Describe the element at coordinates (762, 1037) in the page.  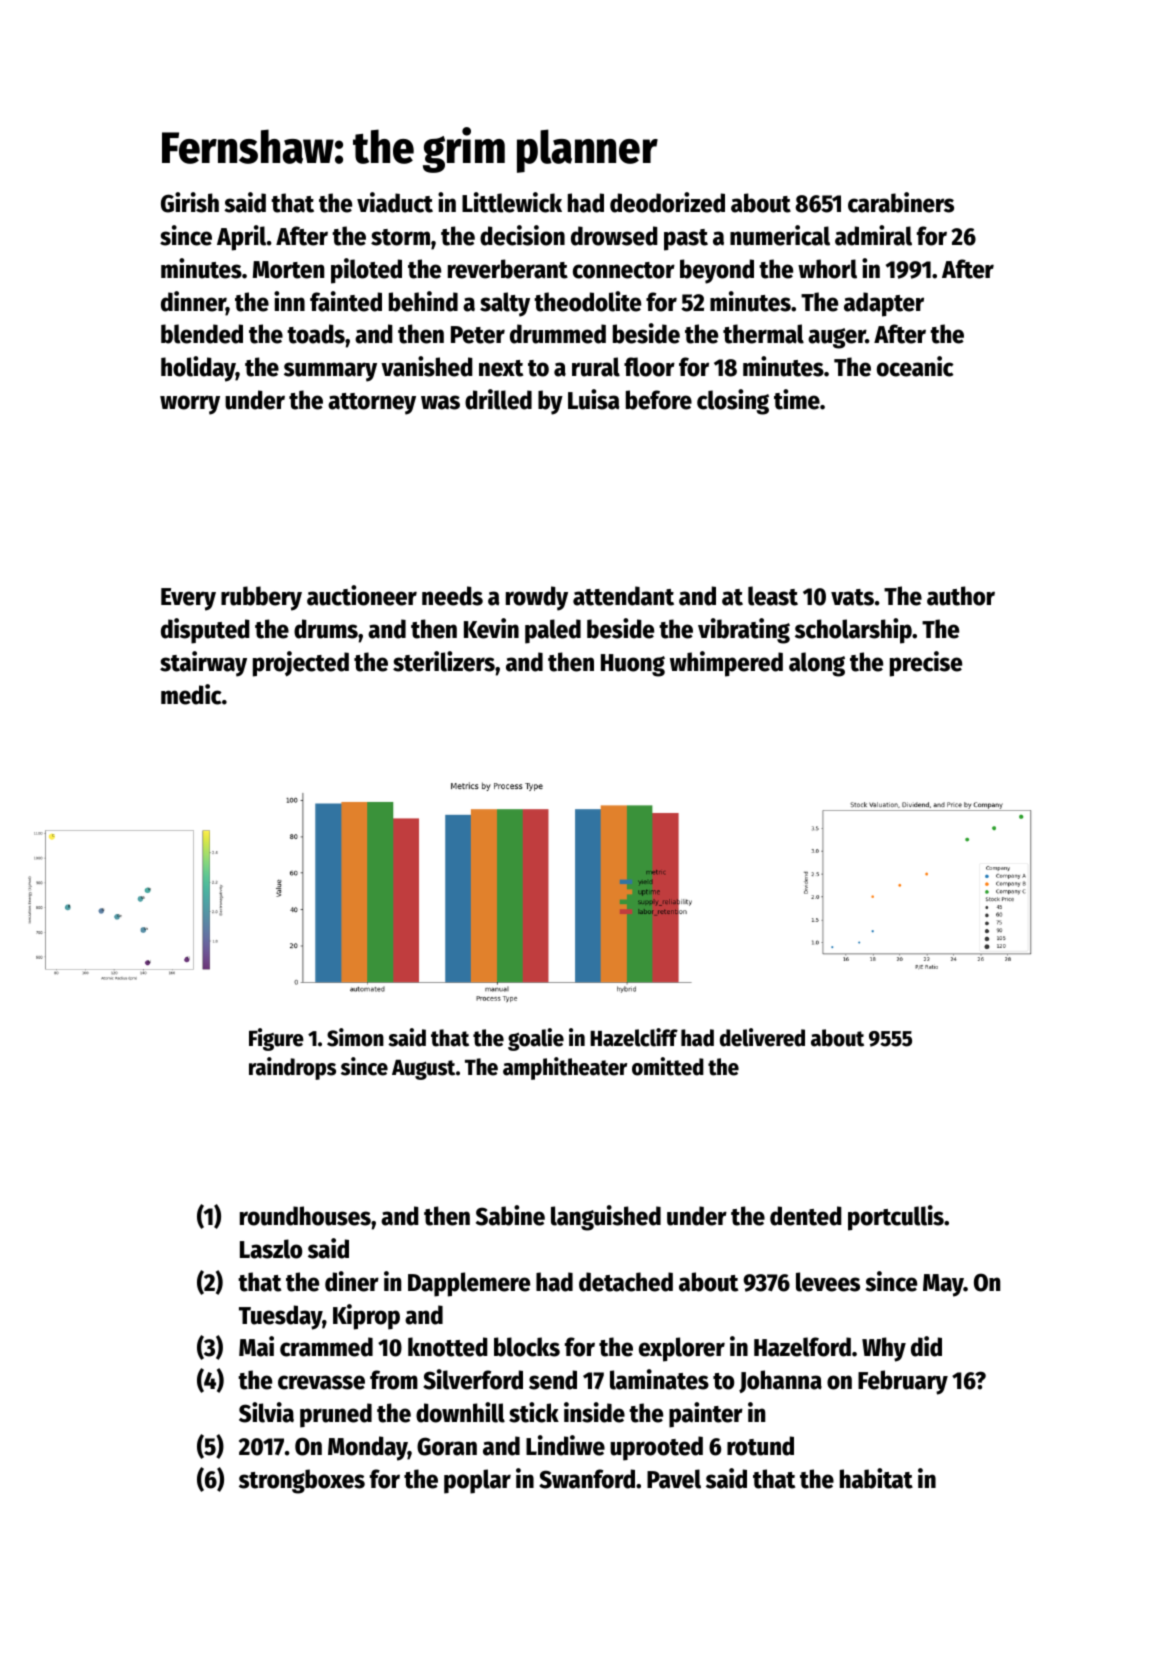
I see `delivered` at that location.
